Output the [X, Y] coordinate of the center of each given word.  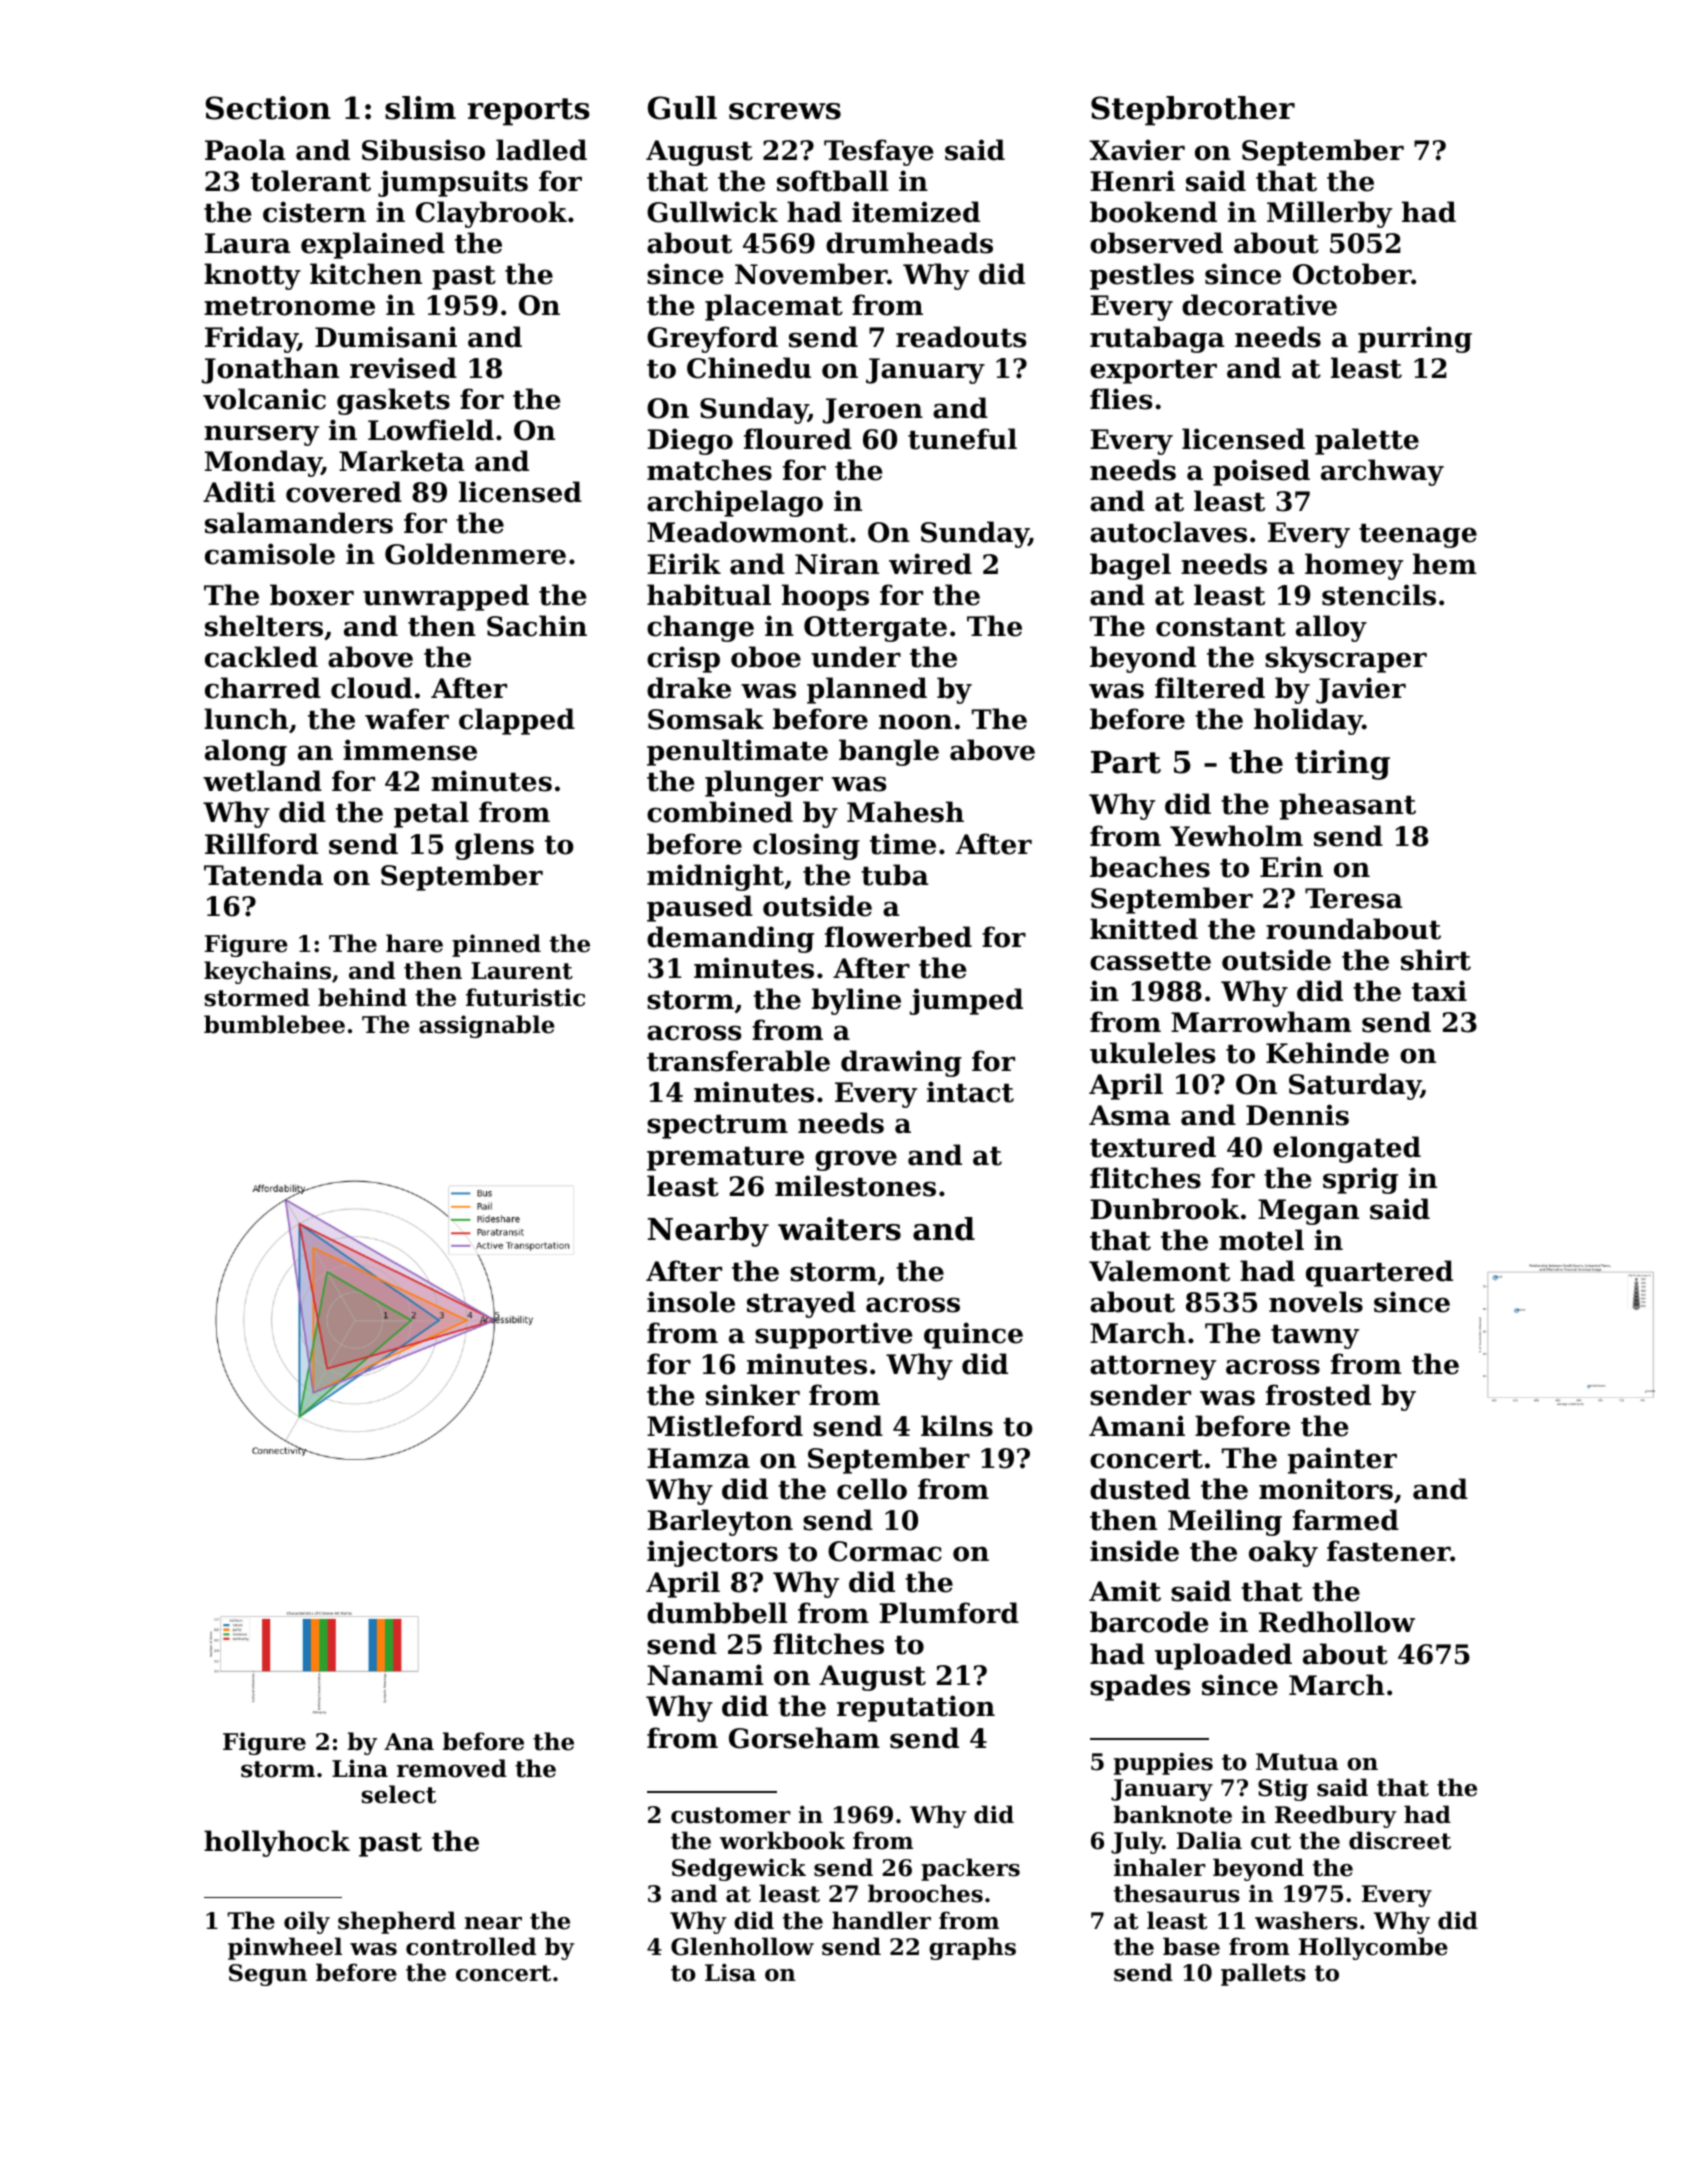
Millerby [1329, 214]
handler [881, 1920]
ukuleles [1152, 1053]
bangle [889, 752]
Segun [268, 1975]
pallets [1263, 1974]
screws [785, 111]
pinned [496, 945]
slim [420, 108]
